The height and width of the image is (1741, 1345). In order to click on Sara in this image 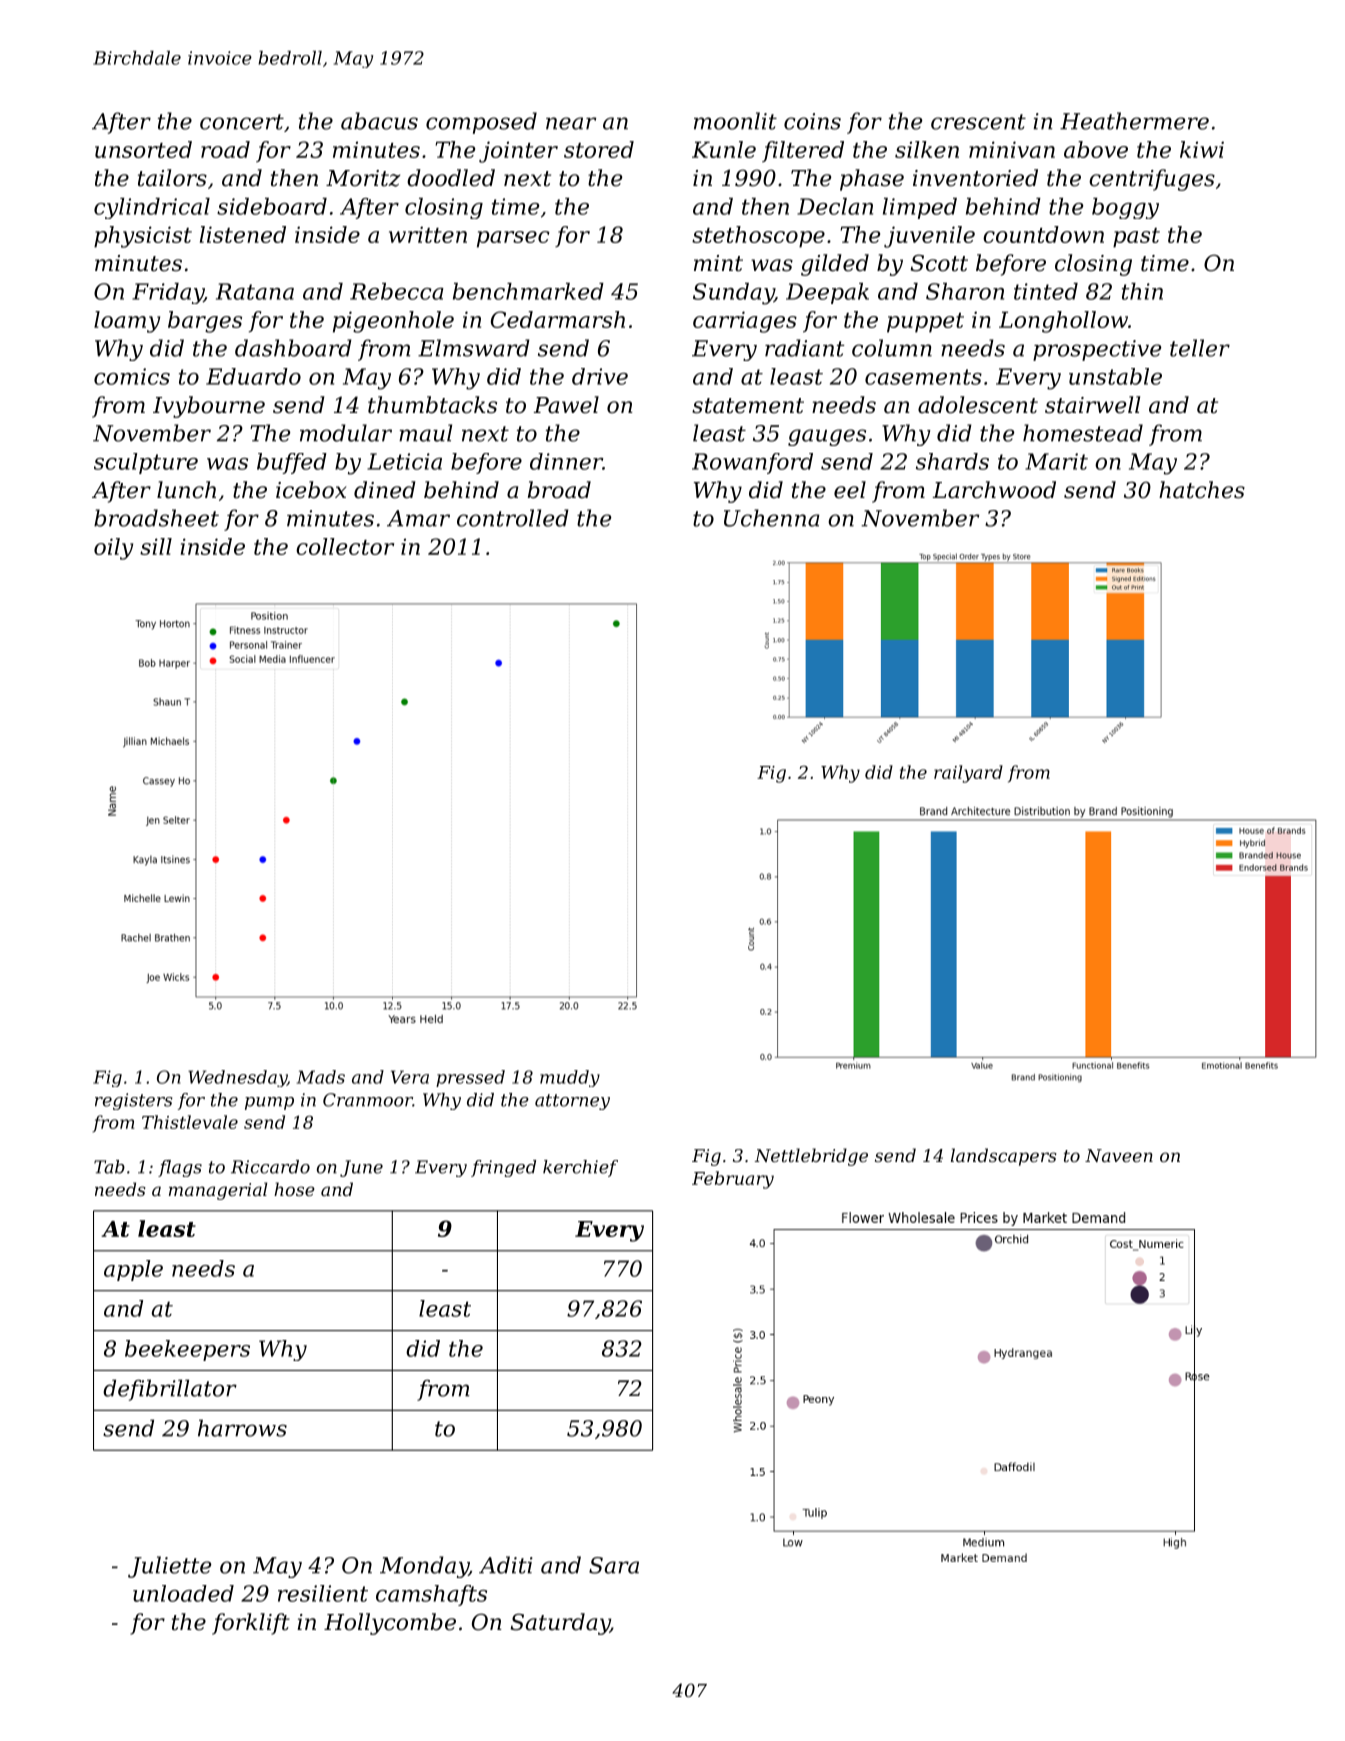, I will do `click(614, 1565)`.
